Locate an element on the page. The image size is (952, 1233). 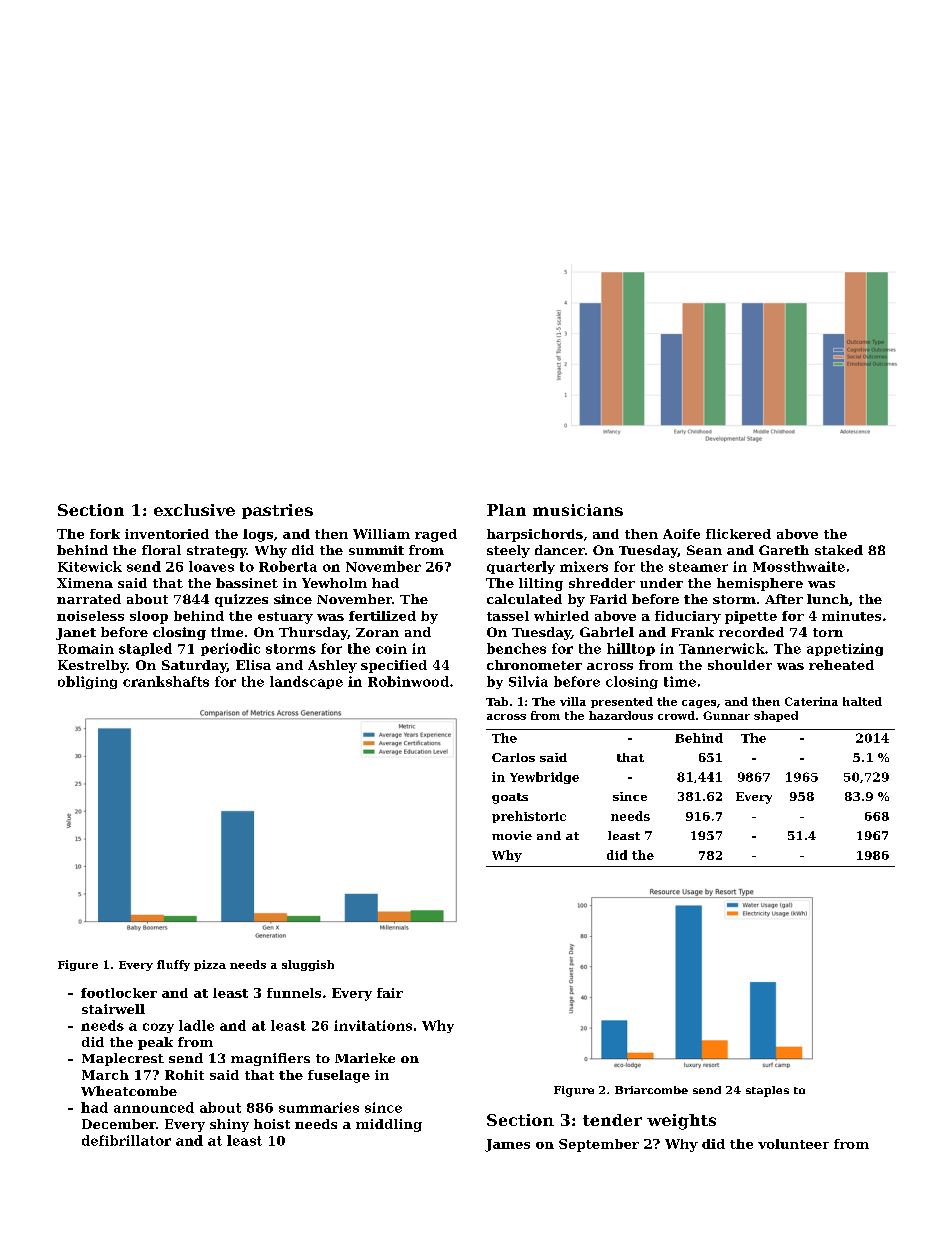
prehistoric is located at coordinates (529, 817).
